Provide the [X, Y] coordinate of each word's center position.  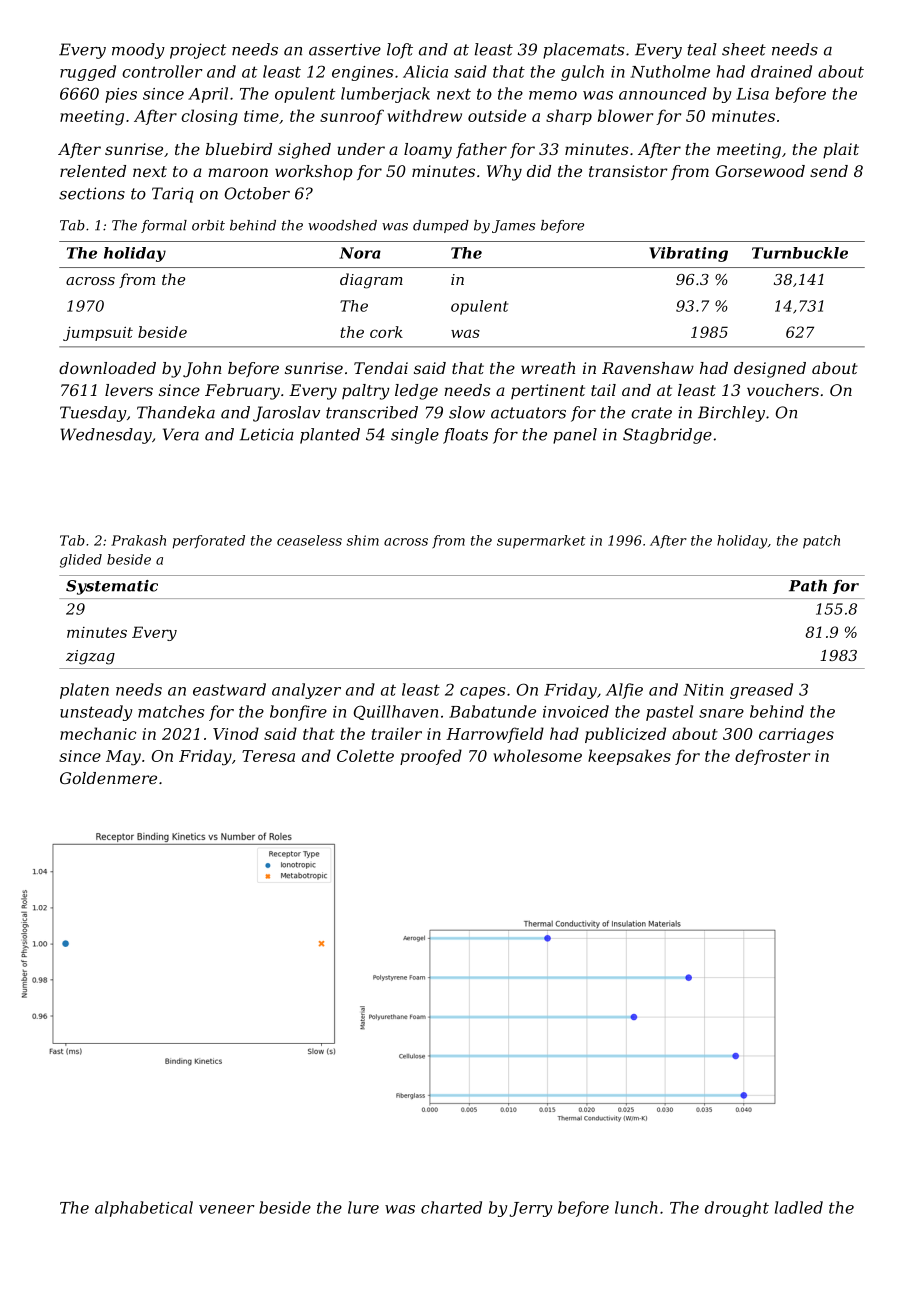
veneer [227, 1209]
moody [138, 51]
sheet [744, 49]
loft [400, 51]
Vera [181, 434]
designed [770, 370]
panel [575, 436]
